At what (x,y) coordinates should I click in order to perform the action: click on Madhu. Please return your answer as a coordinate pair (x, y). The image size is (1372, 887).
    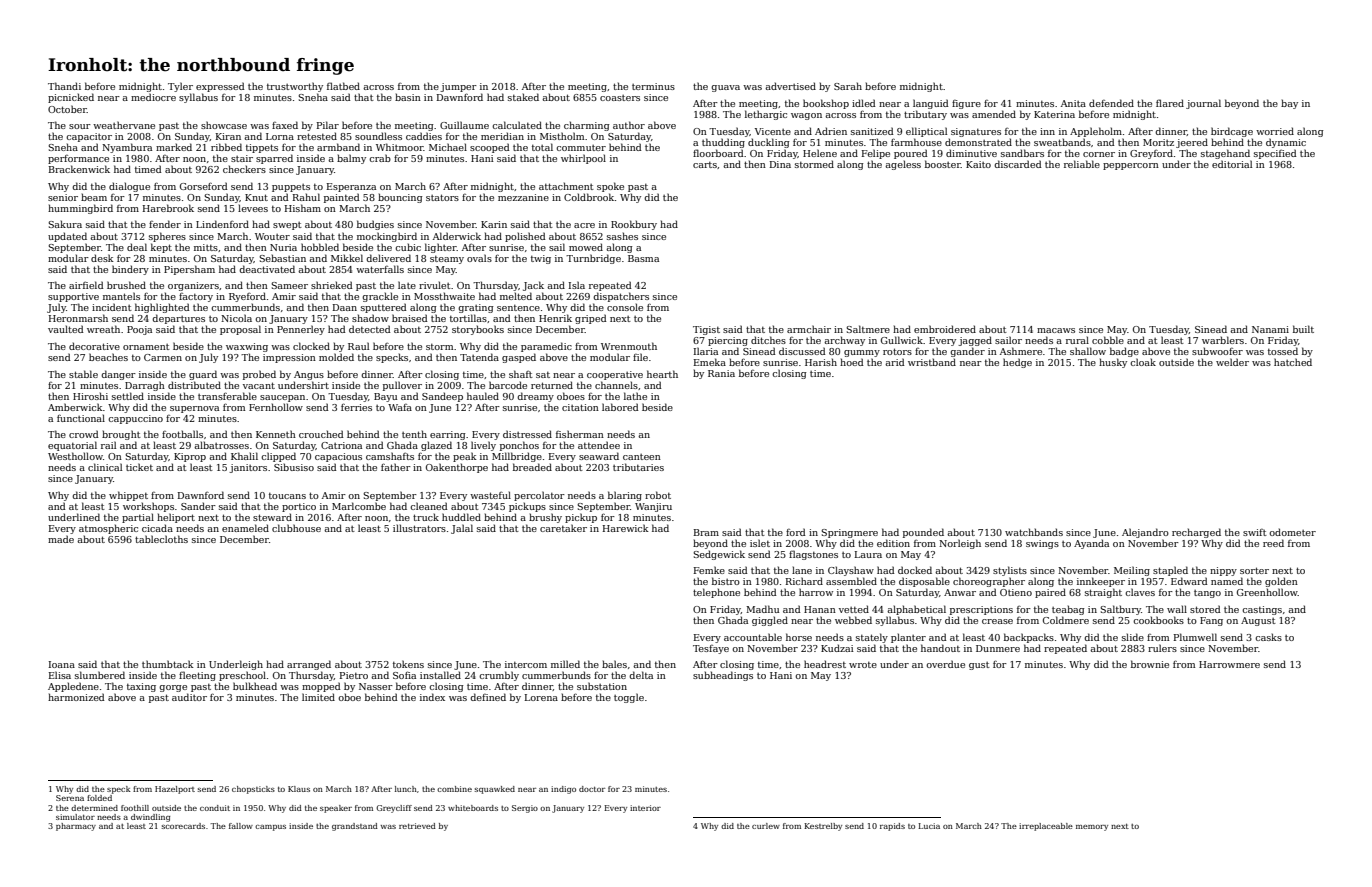
    Looking at the image, I should click on (762, 609).
